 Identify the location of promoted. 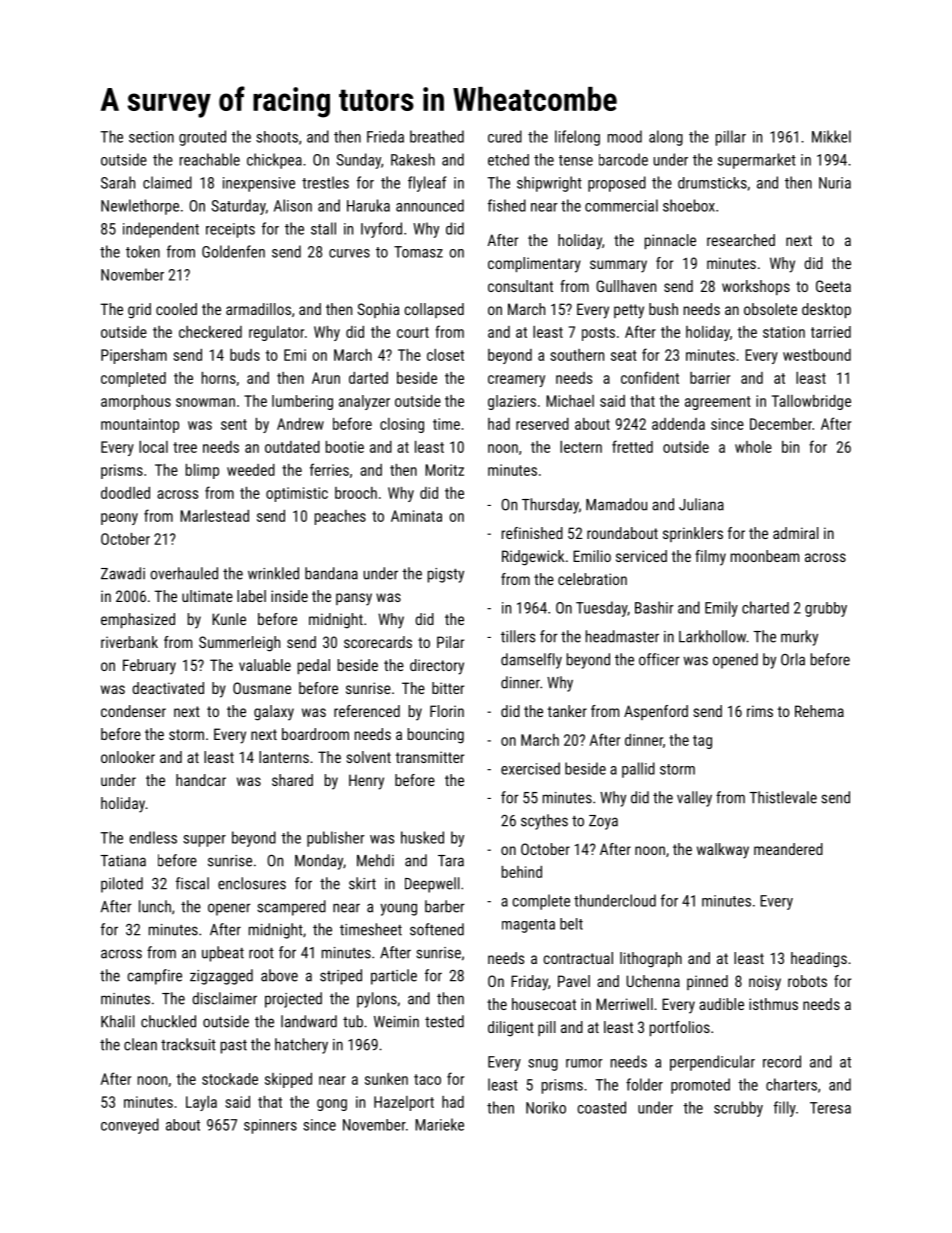
(700, 1086).
